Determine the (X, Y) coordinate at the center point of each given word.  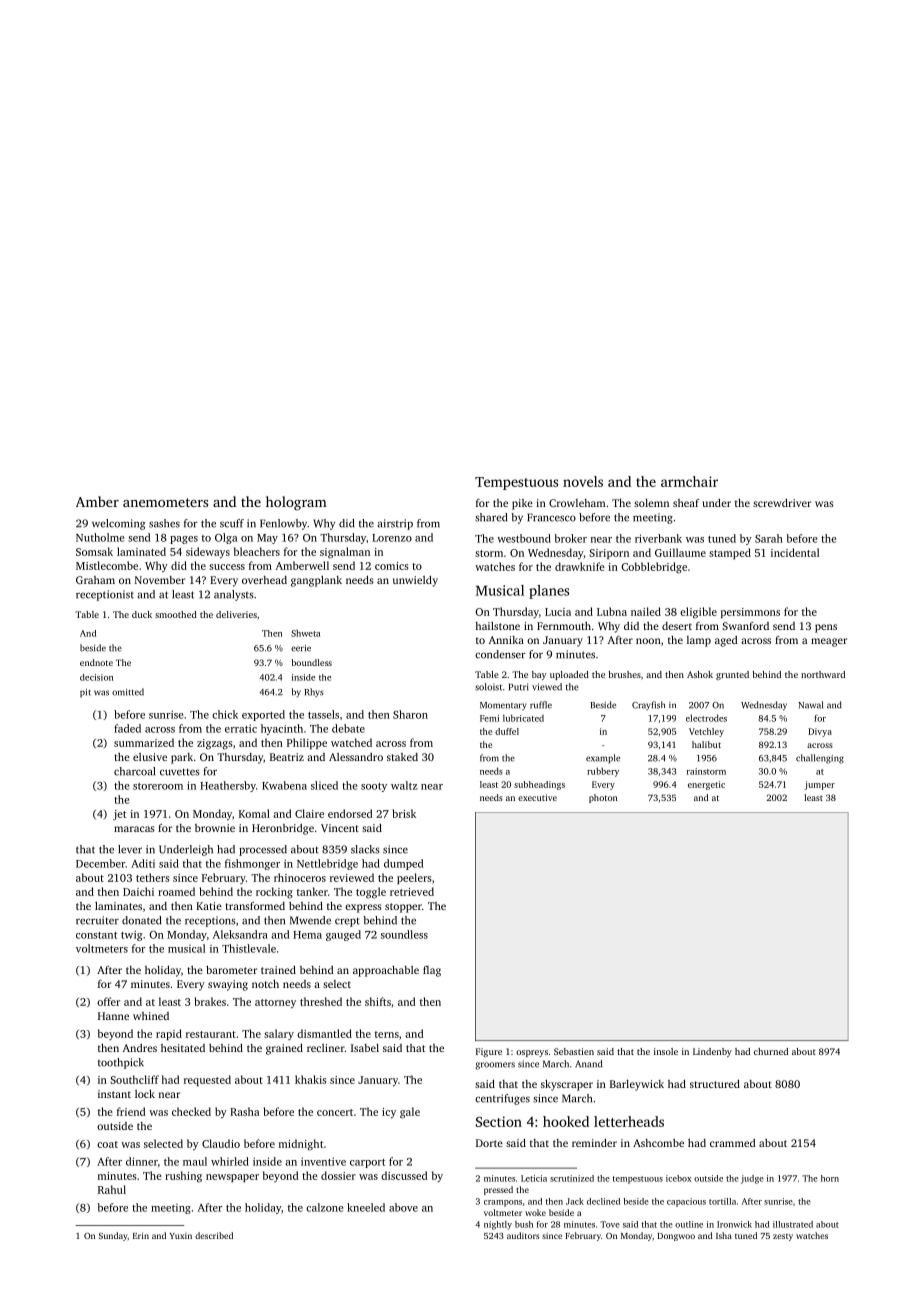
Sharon (410, 714)
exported (263, 715)
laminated (141, 551)
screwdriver (782, 503)
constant (96, 935)
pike (522, 504)
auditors (523, 1235)
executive (537, 797)
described (214, 1235)
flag (432, 971)
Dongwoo (676, 1237)
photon (603, 798)
